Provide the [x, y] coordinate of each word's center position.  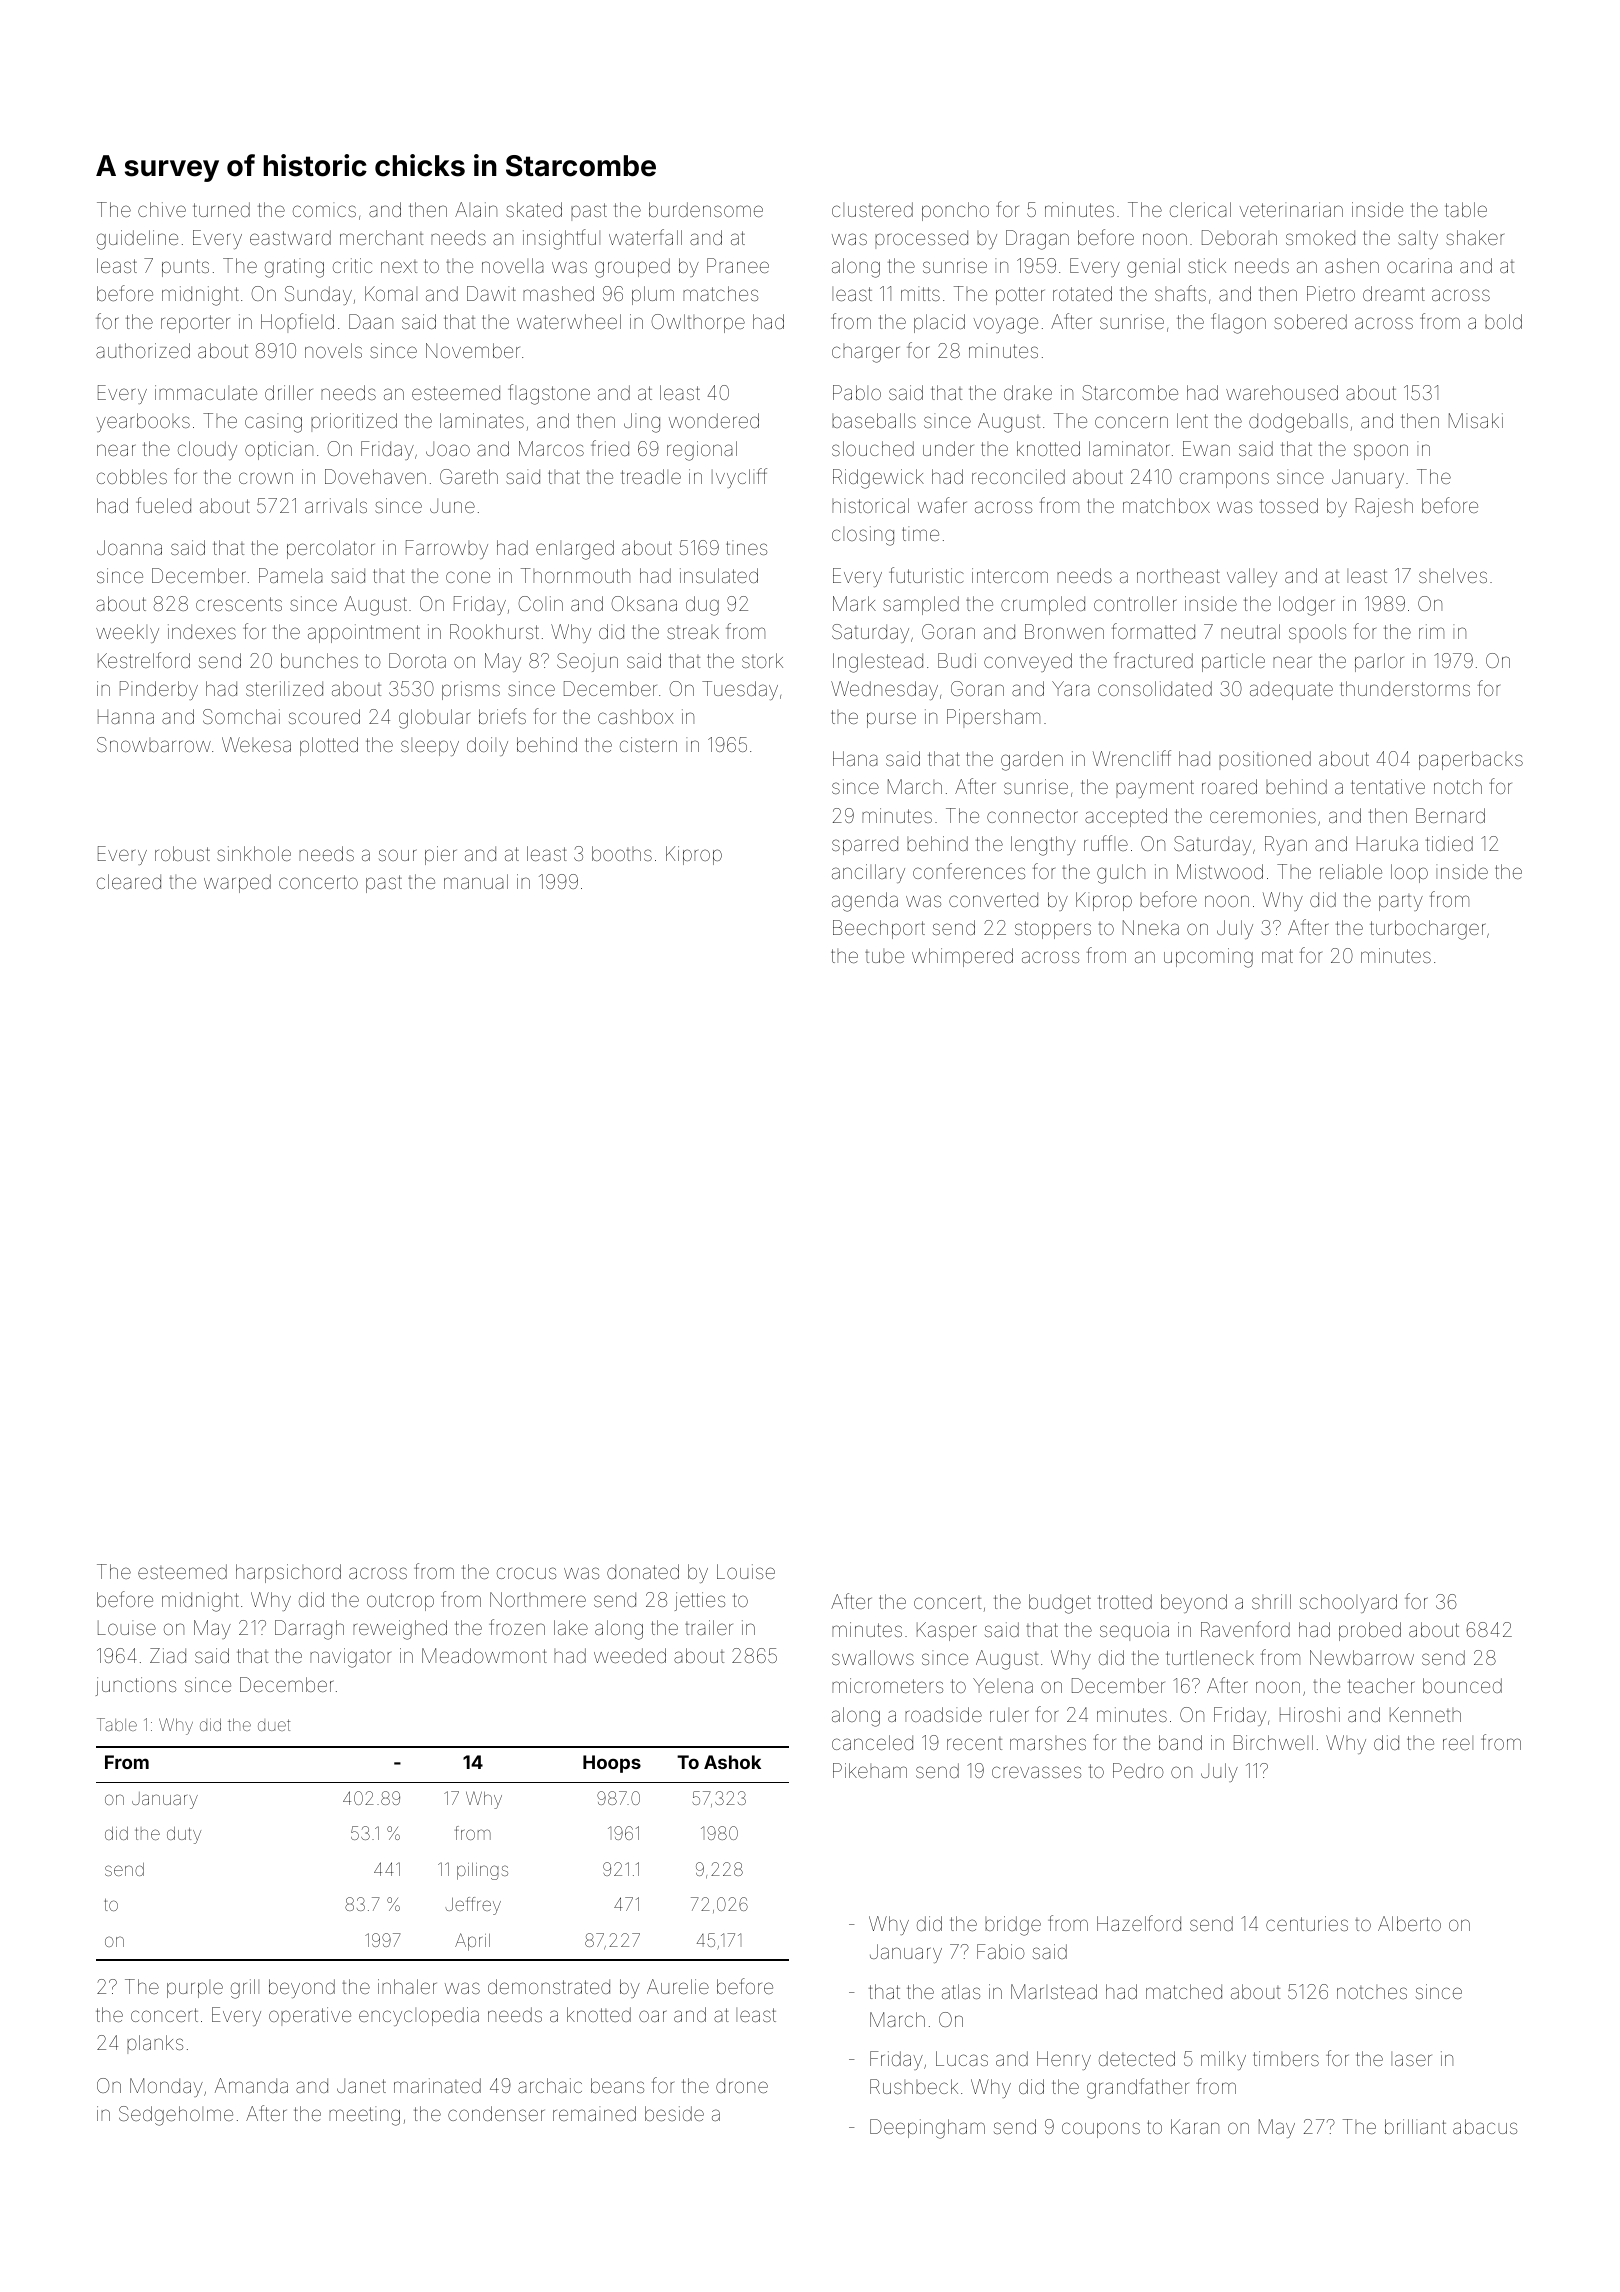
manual [476, 881]
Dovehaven [375, 476]
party [1401, 902]
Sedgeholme [176, 2116]
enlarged [575, 550]
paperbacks [1471, 760]
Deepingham [927, 2129]
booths [622, 853]
